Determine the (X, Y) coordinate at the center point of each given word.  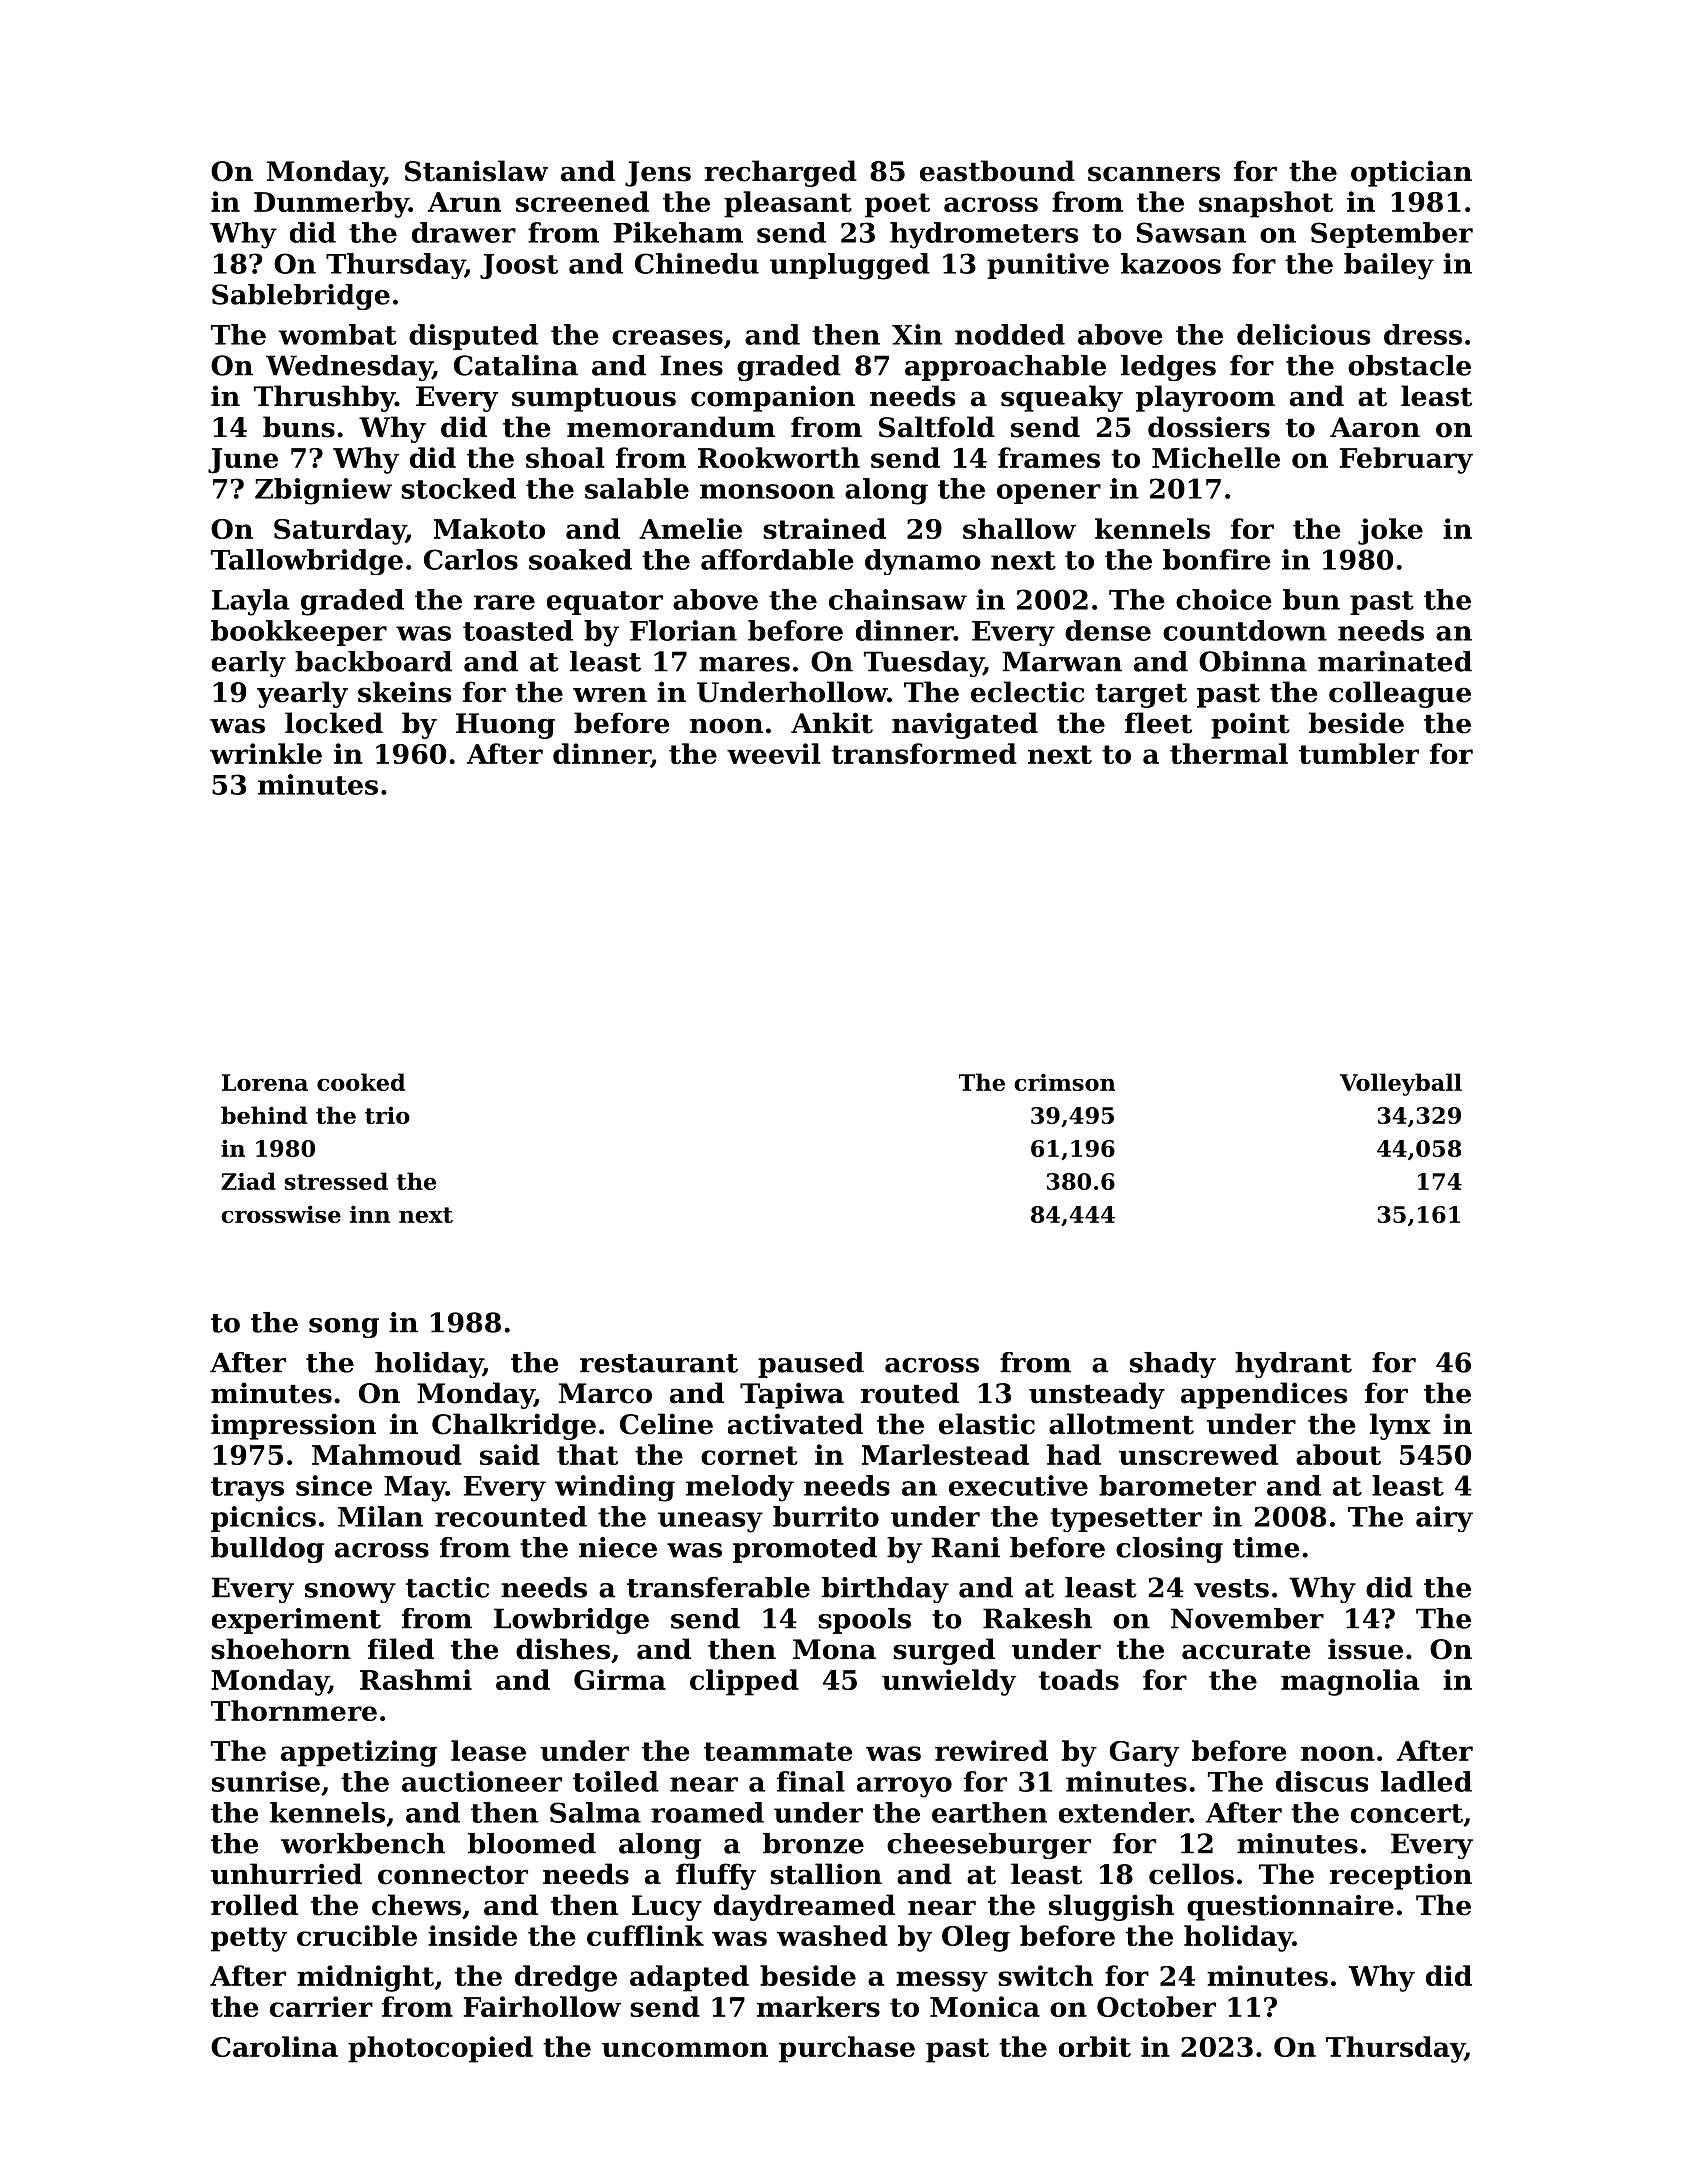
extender (1124, 1812)
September (1392, 235)
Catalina (516, 365)
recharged (781, 173)
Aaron (1375, 427)
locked (334, 723)
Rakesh (1037, 1618)
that (587, 1454)
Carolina (274, 2046)
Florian (683, 630)
